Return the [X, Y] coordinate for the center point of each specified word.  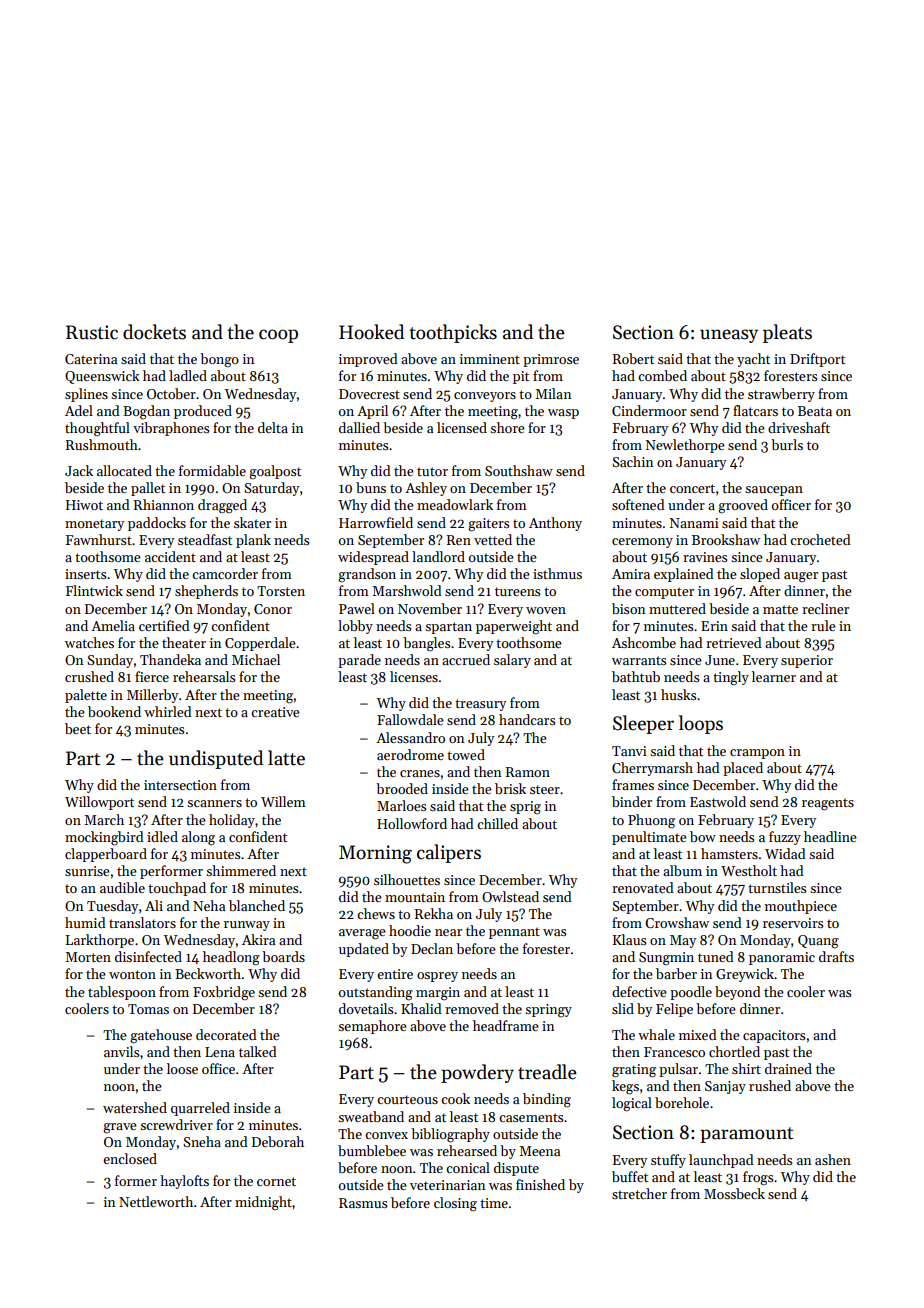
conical [468, 1167]
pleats [787, 333]
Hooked [371, 332]
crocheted [820, 539]
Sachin [632, 461]
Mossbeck [734, 1193]
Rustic [92, 332]
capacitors [774, 1036]
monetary [94, 525]
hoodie [410, 930]
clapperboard [106, 855]
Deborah [278, 1141]
